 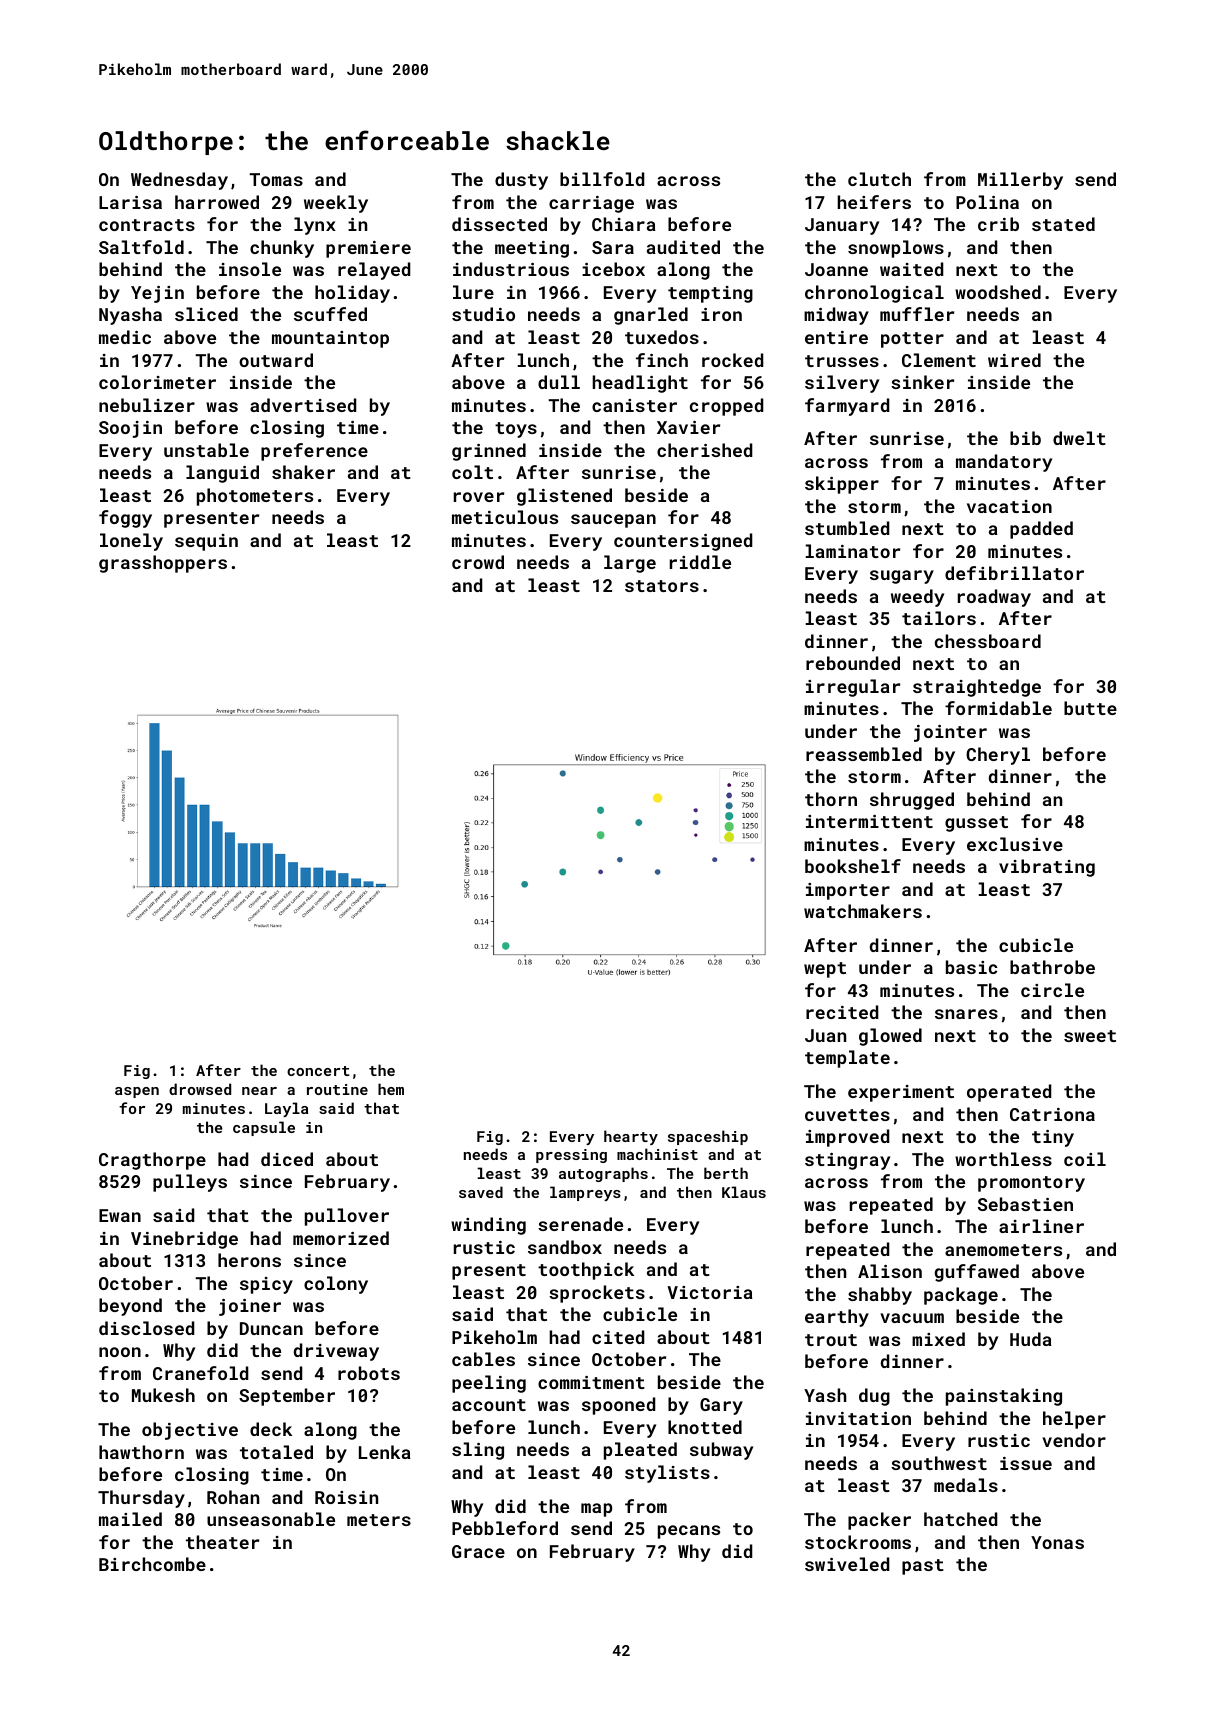 I want to click on Rohan, so click(x=233, y=1497).
